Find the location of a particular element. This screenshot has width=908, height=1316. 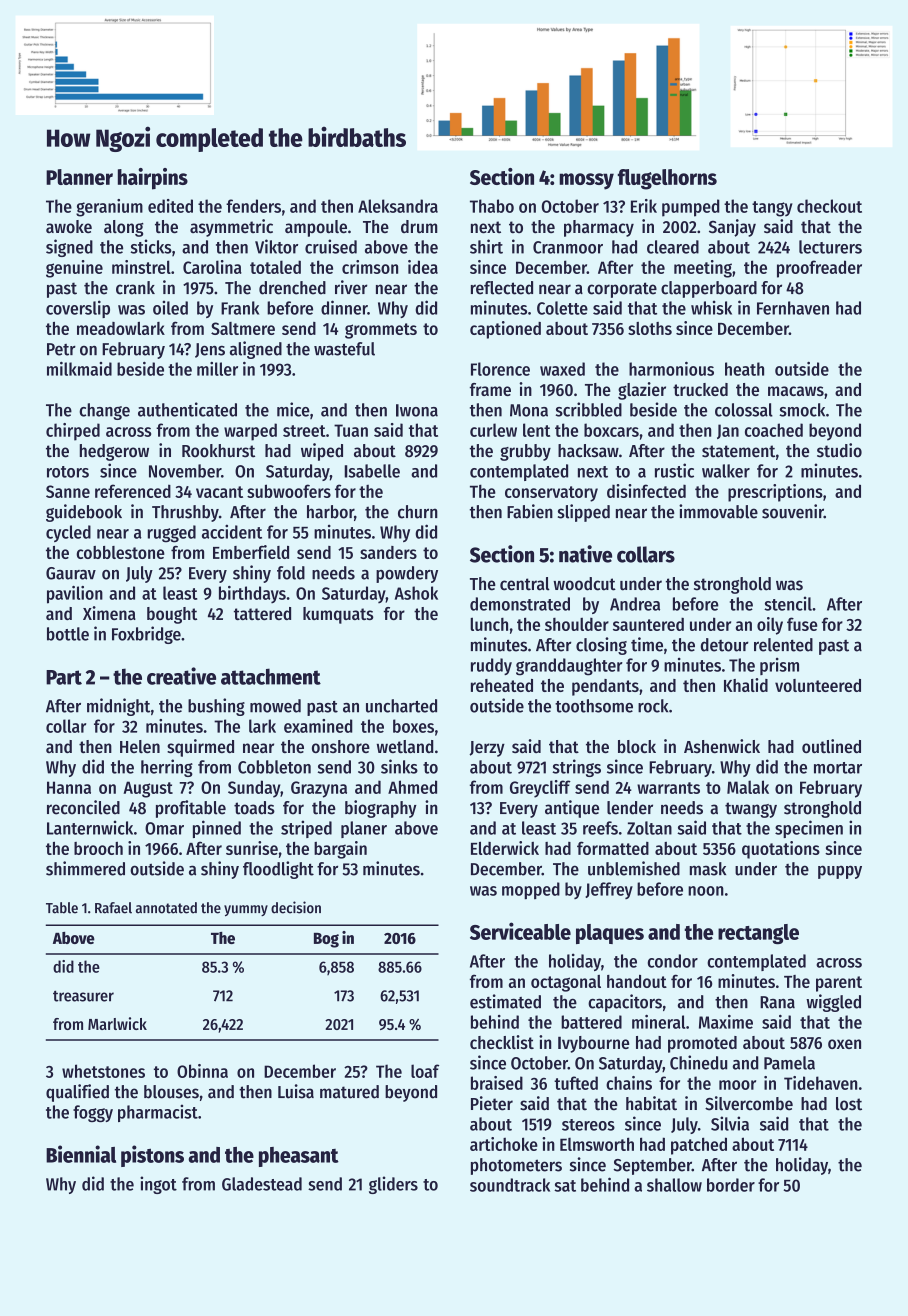

fenders is located at coordinates (253, 206).
